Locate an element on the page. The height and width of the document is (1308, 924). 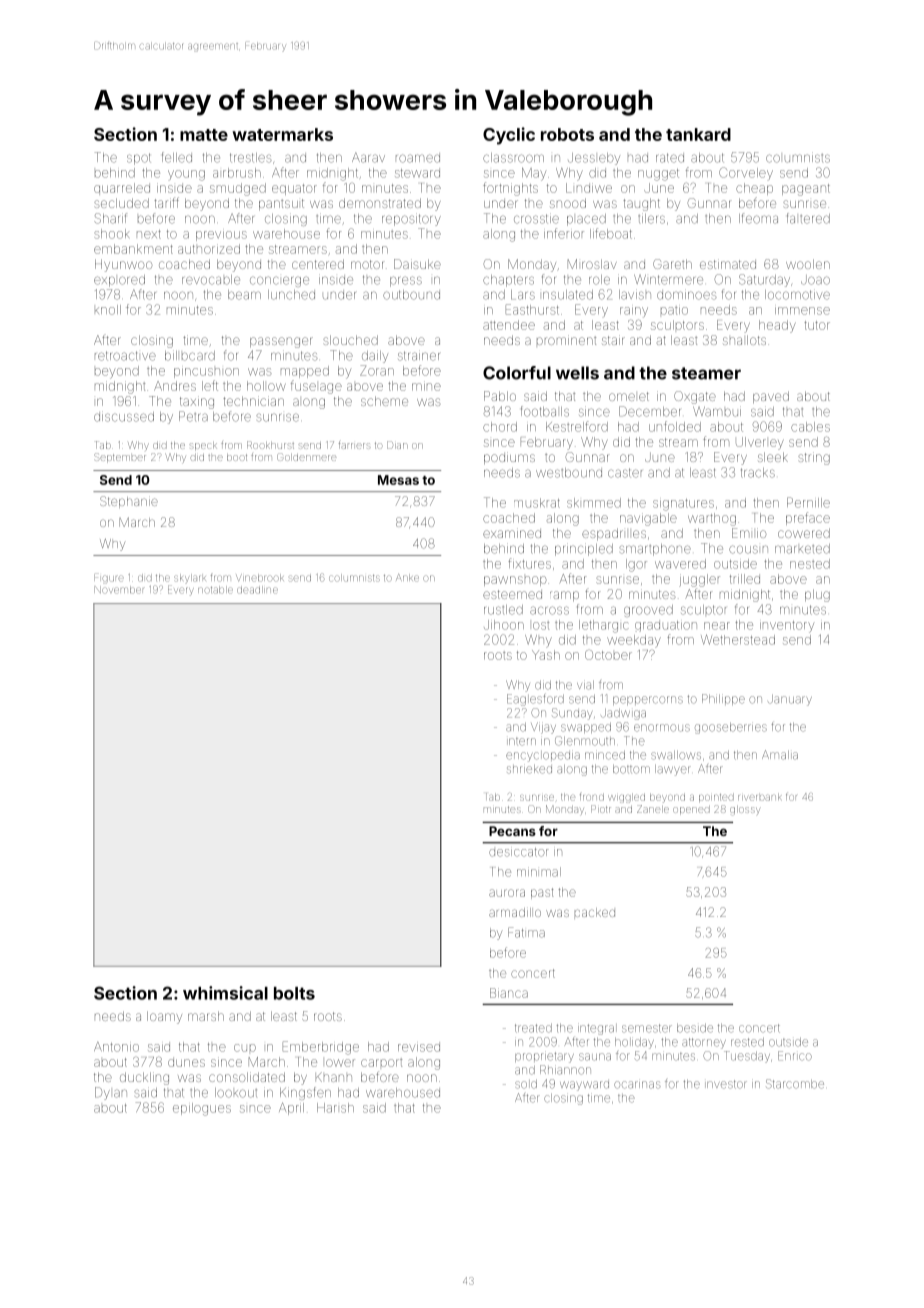
pointed is located at coordinates (716, 797).
